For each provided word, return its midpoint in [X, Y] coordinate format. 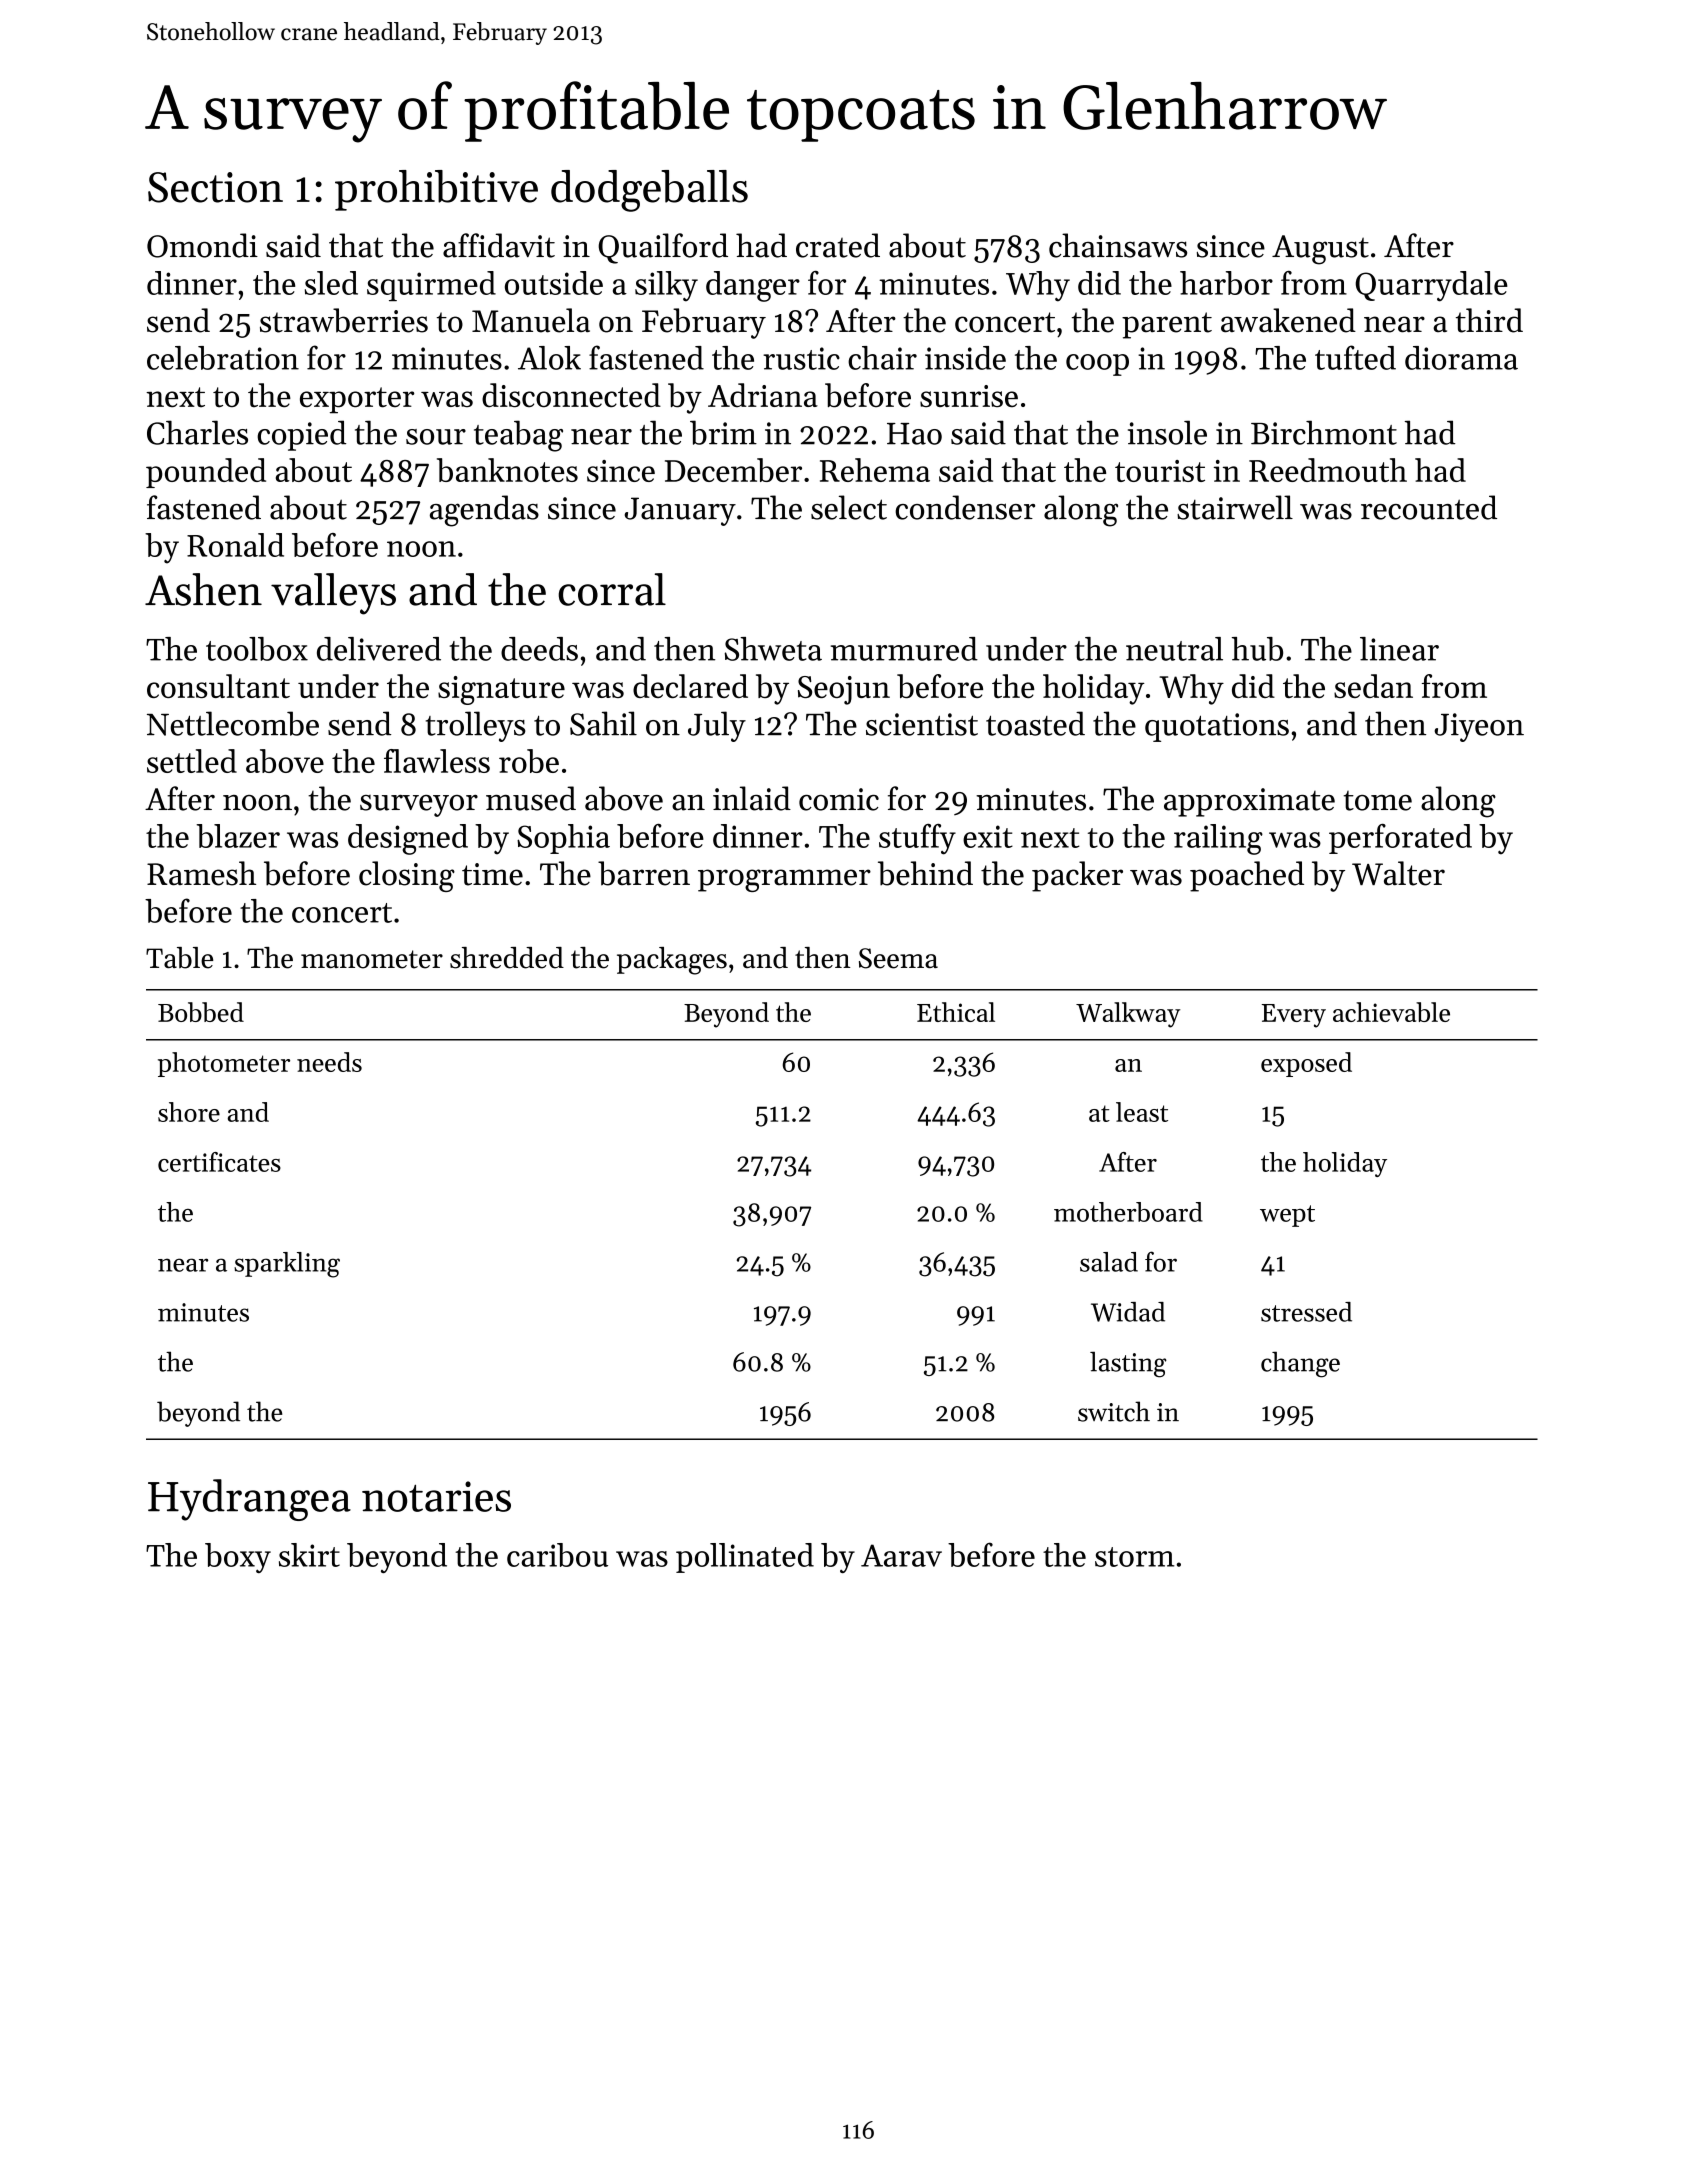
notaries [436, 1496]
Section [215, 187]
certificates [219, 1162]
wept [1287, 1216]
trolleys [476, 726]
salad [1109, 1262]
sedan [1373, 686]
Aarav [901, 1555]
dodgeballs [649, 191]
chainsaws [1118, 245]
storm [1134, 1557]
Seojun [844, 690]
